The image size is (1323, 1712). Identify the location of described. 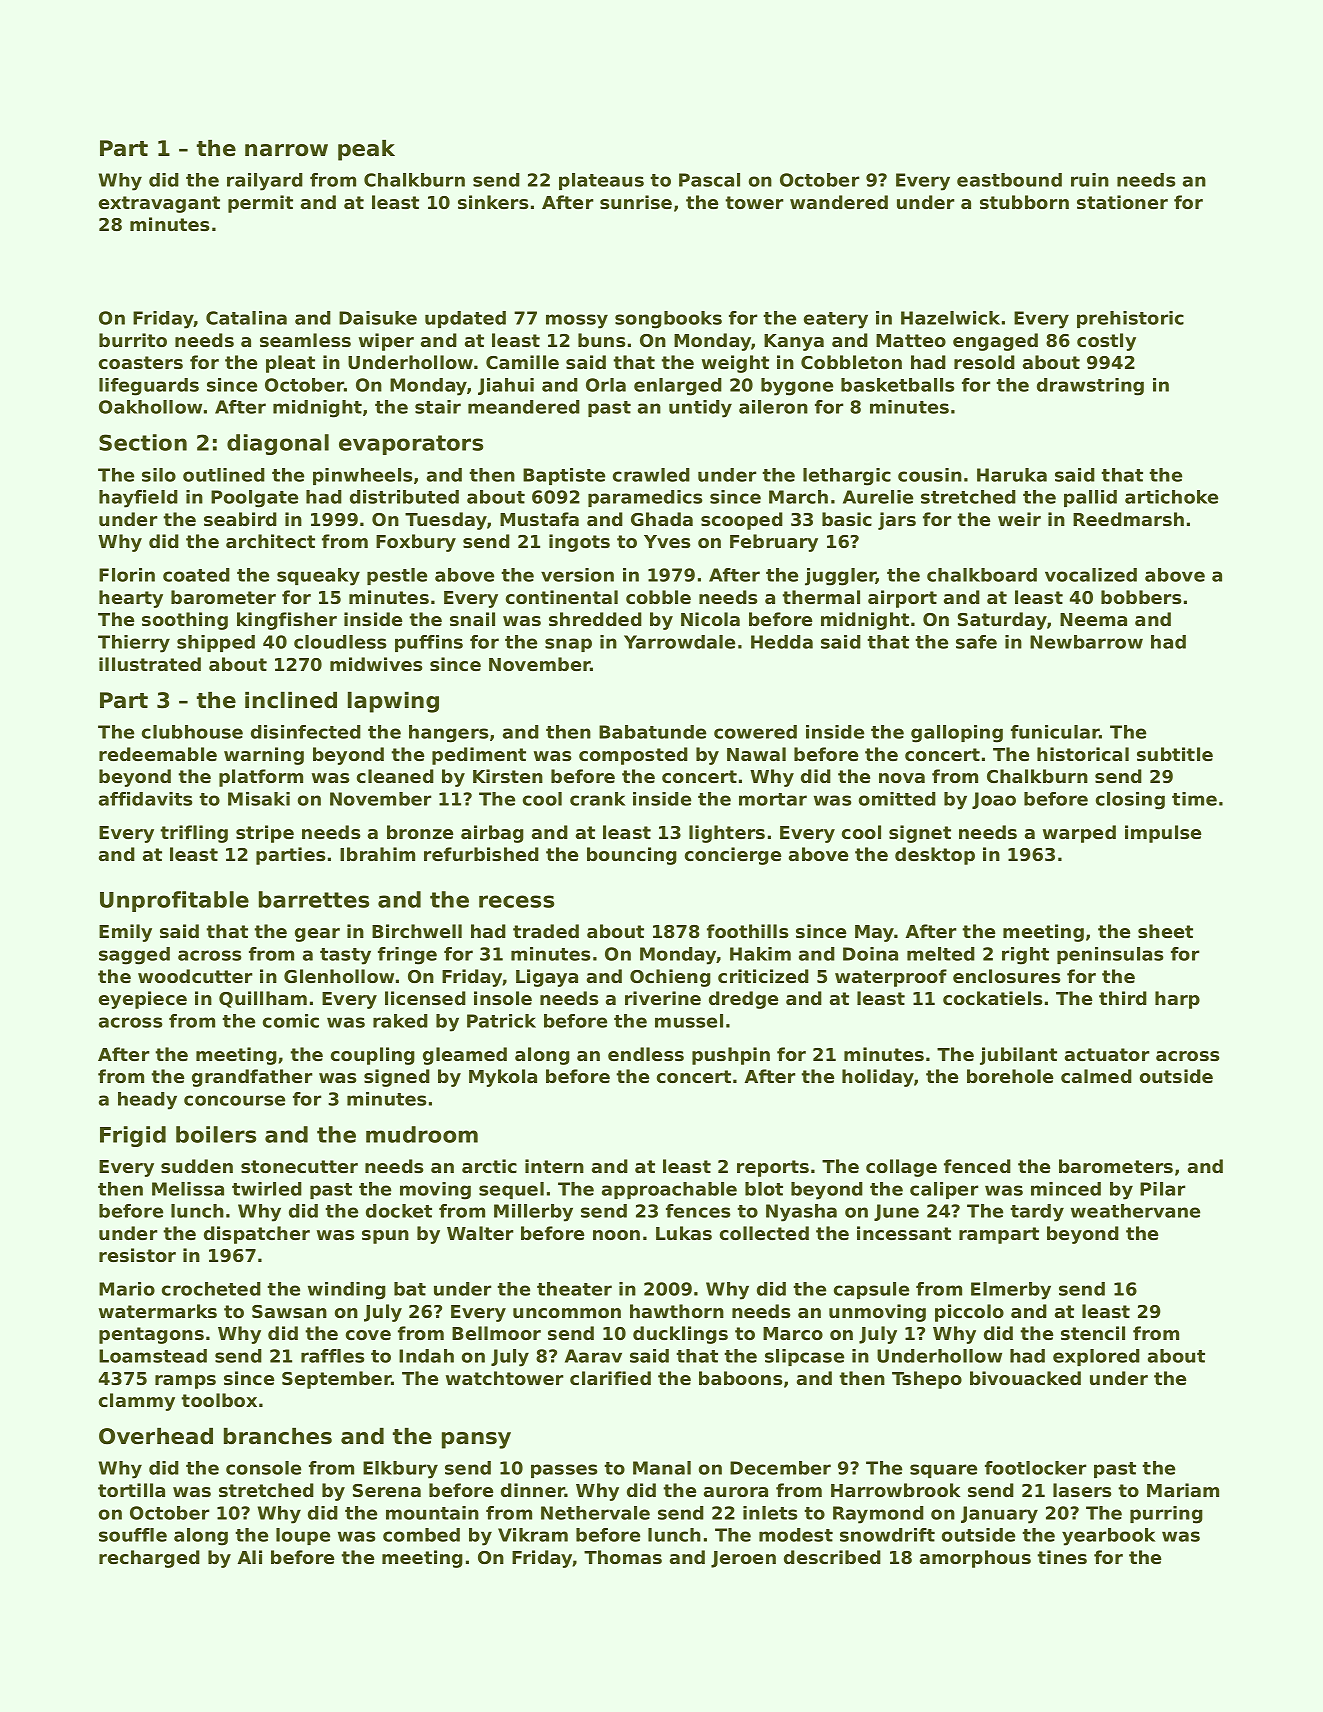
(832, 1557).
